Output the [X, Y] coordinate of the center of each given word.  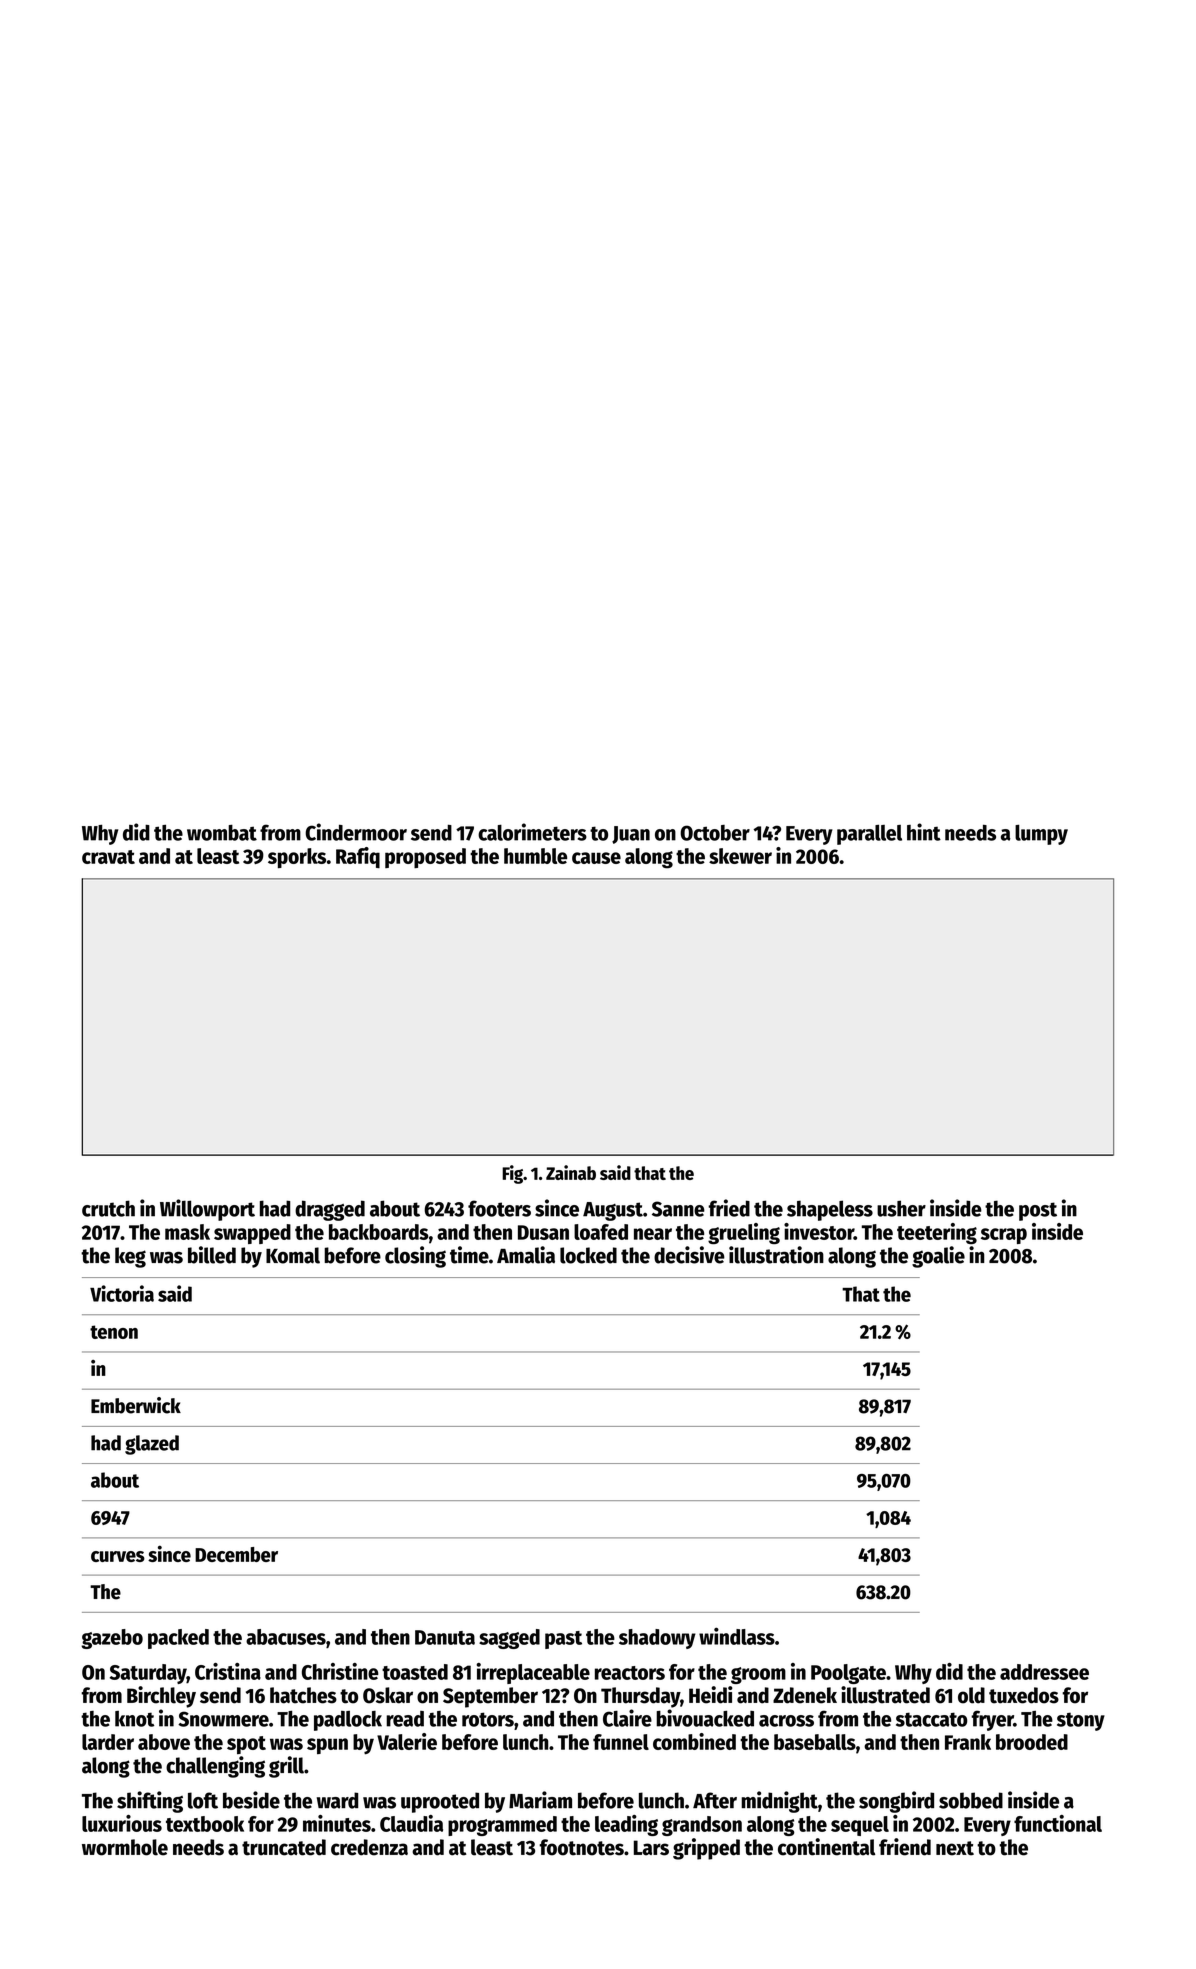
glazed [152, 1445]
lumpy [1041, 835]
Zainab [571, 1172]
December [236, 1554]
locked [588, 1255]
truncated [284, 1847]
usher [901, 1208]
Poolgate [848, 1674]
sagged [509, 1639]
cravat [108, 857]
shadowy [657, 1639]
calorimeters [532, 832]
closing [415, 1257]
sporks [297, 858]
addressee [1044, 1672]
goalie [938, 1257]
